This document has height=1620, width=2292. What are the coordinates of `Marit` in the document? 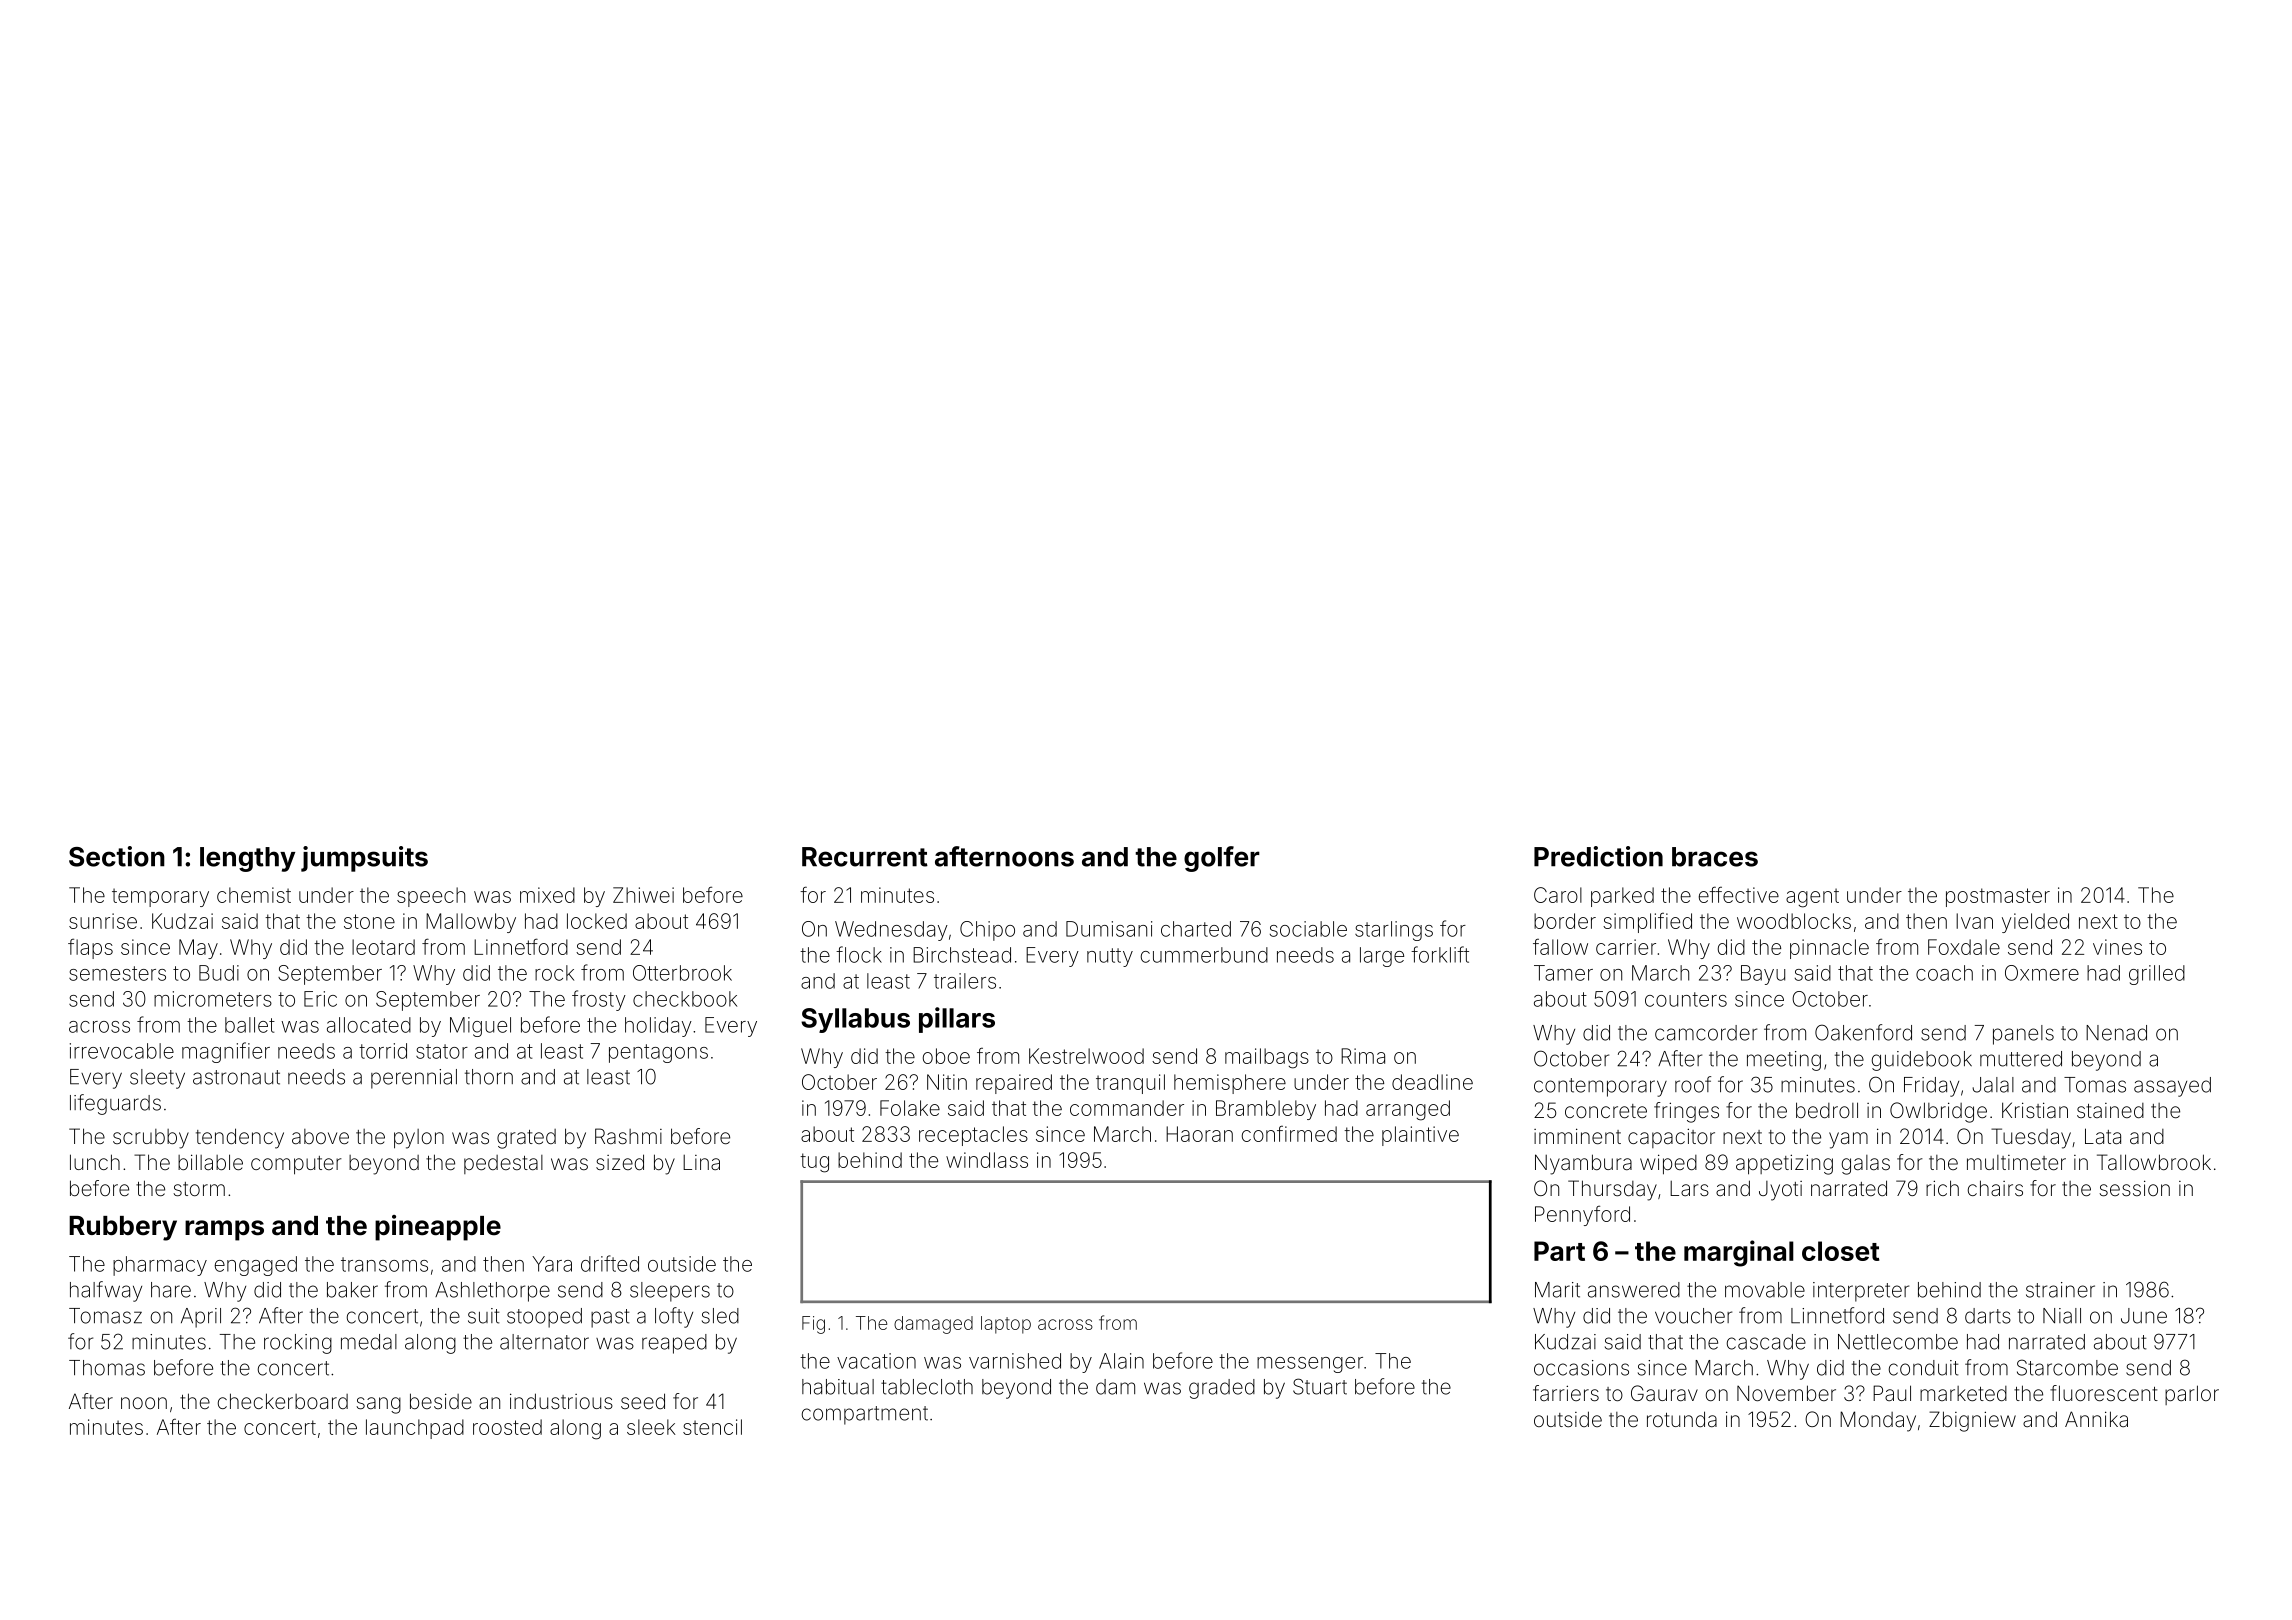 It's located at (1557, 1290).
